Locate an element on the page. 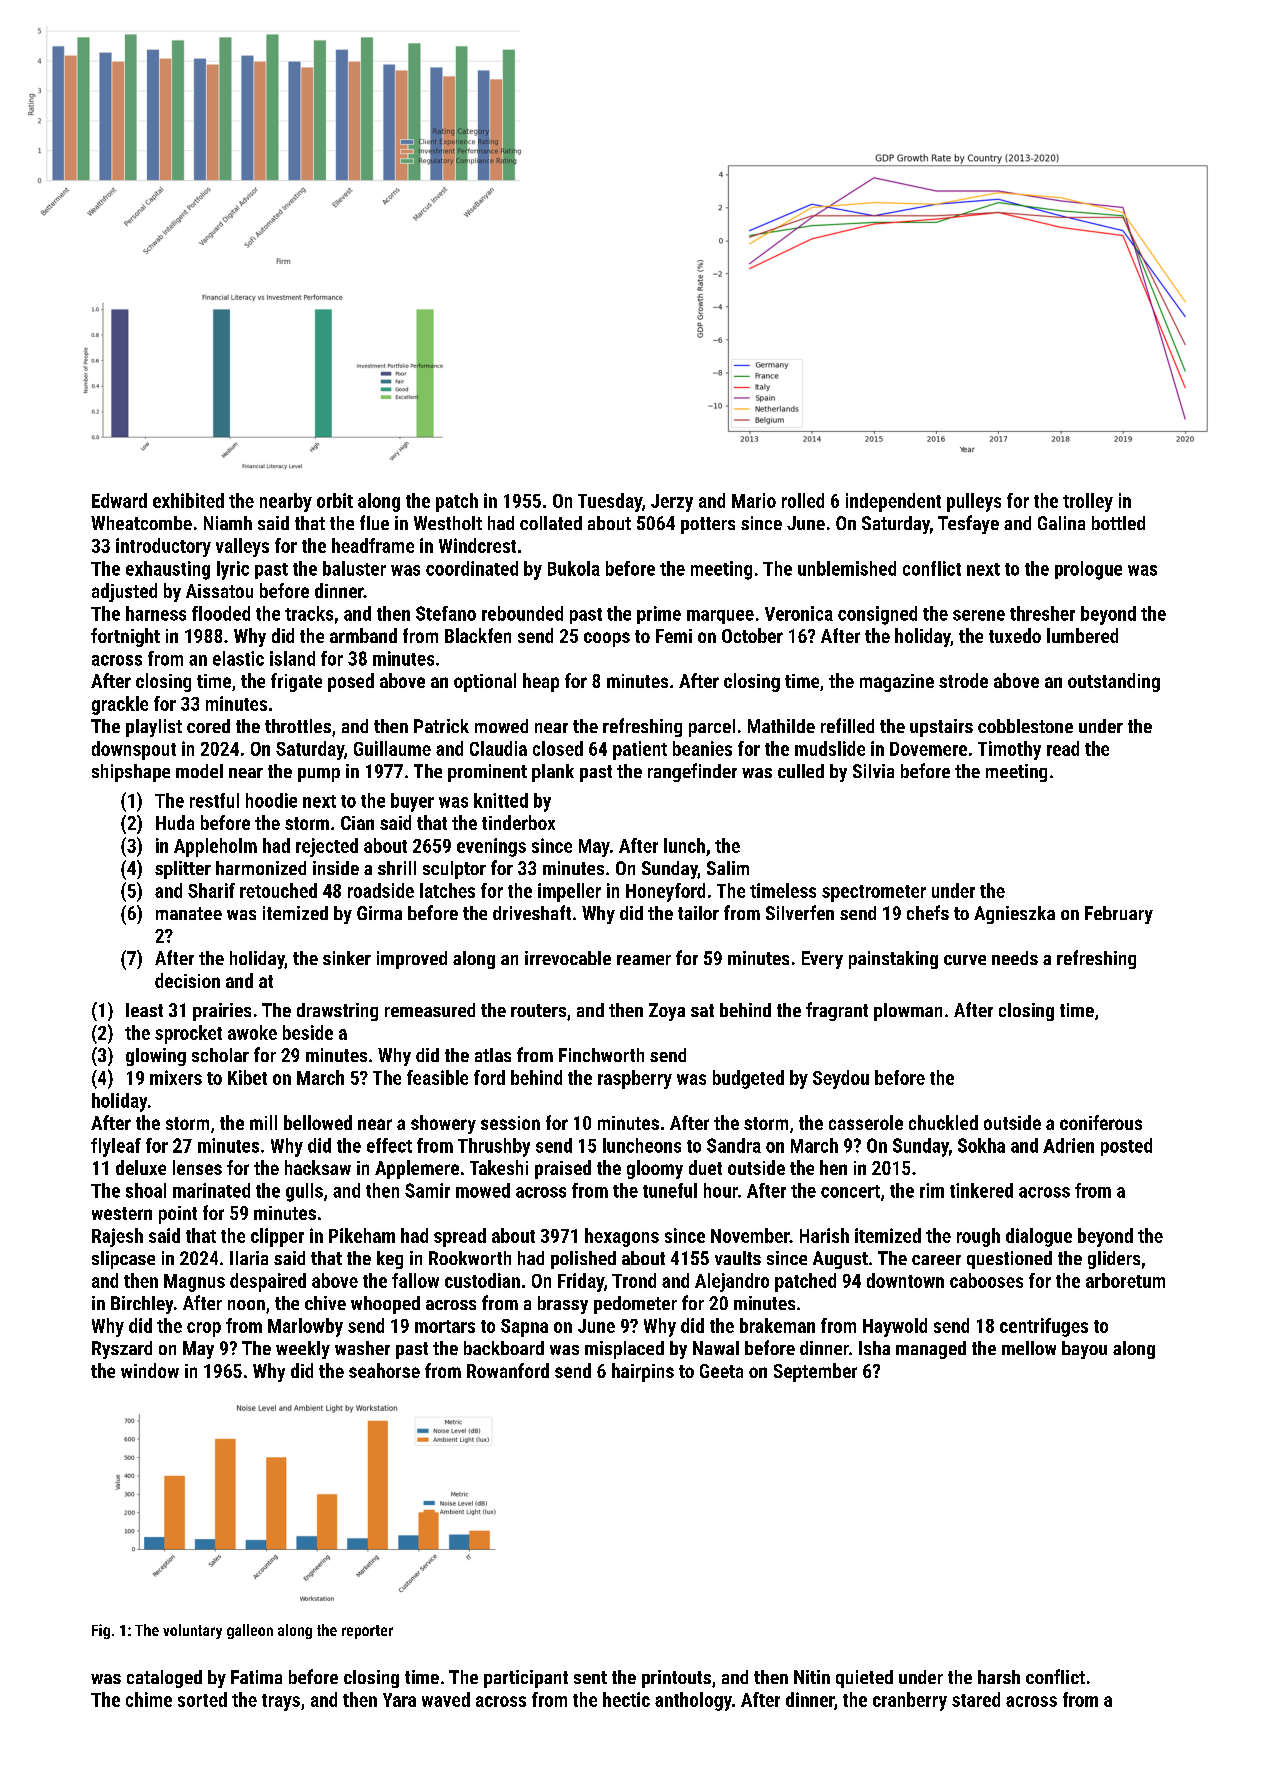 This image has height=1784, width=1261. Femi is located at coordinates (674, 636).
